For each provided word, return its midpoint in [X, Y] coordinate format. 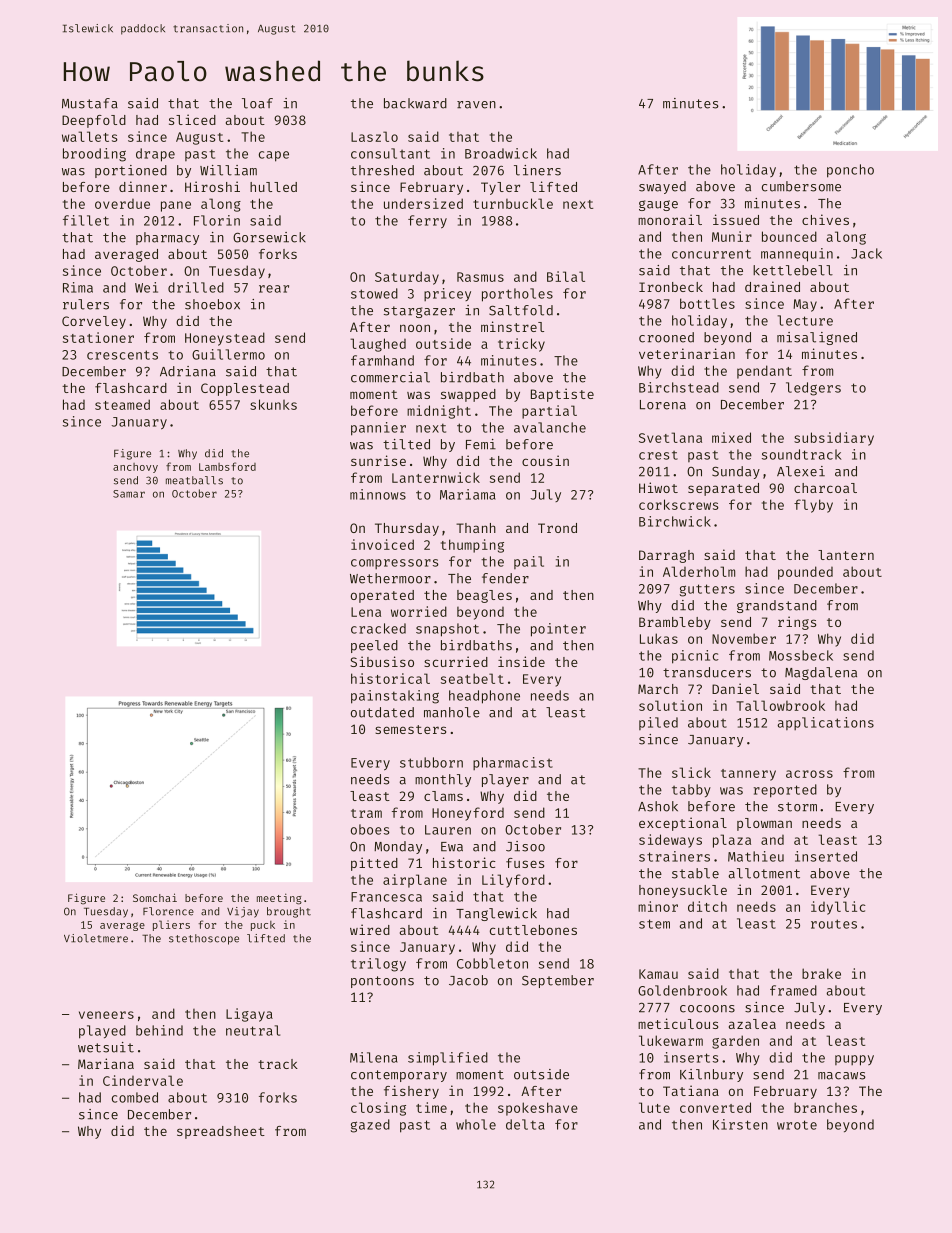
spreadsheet [221, 1132]
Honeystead [225, 339]
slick [691, 772]
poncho [850, 171]
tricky [521, 345]
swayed [662, 187]
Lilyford [513, 881]
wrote [797, 1125]
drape [155, 155]
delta [525, 1124]
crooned [666, 337]
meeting [279, 899]
